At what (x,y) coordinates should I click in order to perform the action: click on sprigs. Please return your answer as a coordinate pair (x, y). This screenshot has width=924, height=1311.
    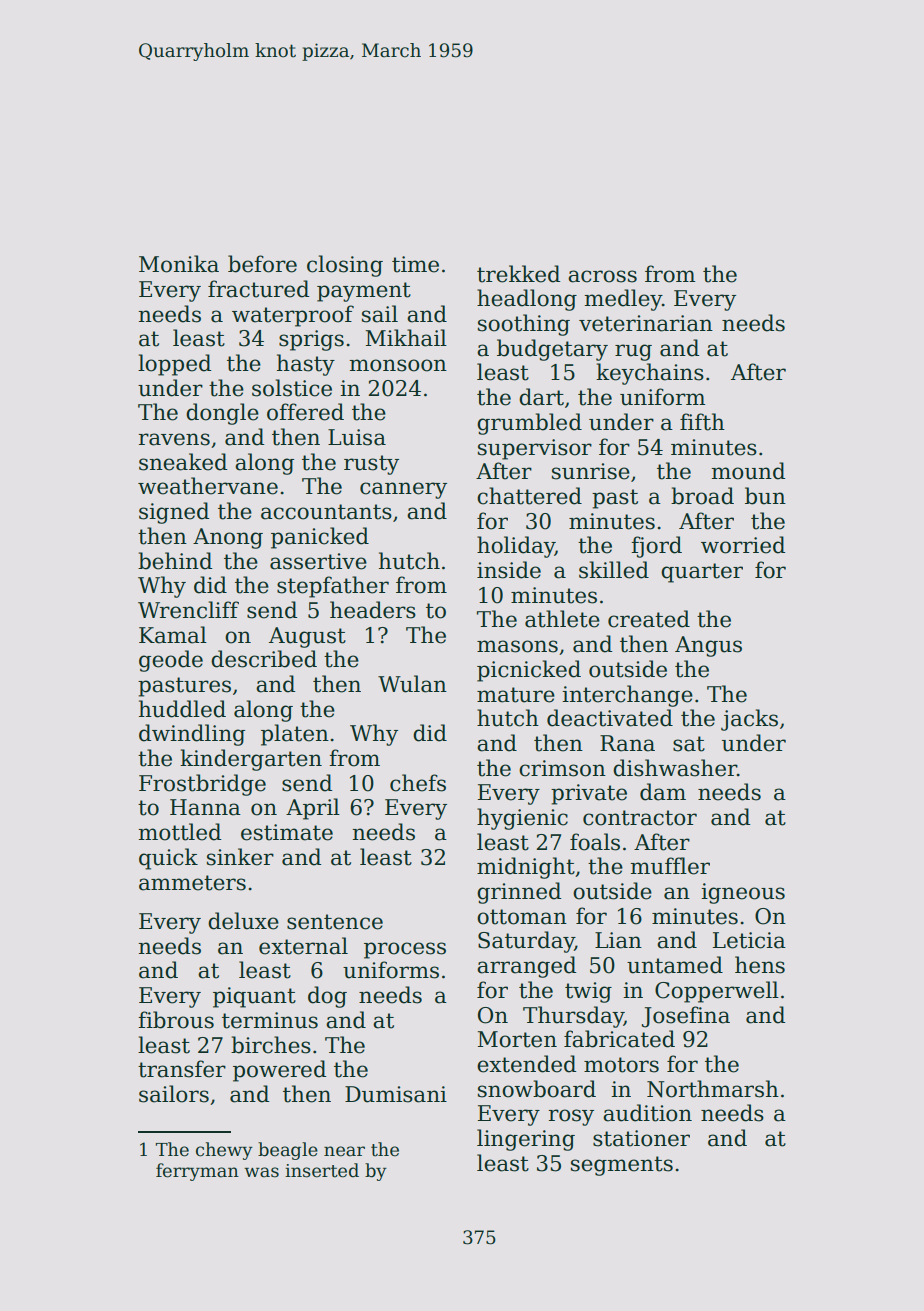
    Looking at the image, I should click on (311, 340).
